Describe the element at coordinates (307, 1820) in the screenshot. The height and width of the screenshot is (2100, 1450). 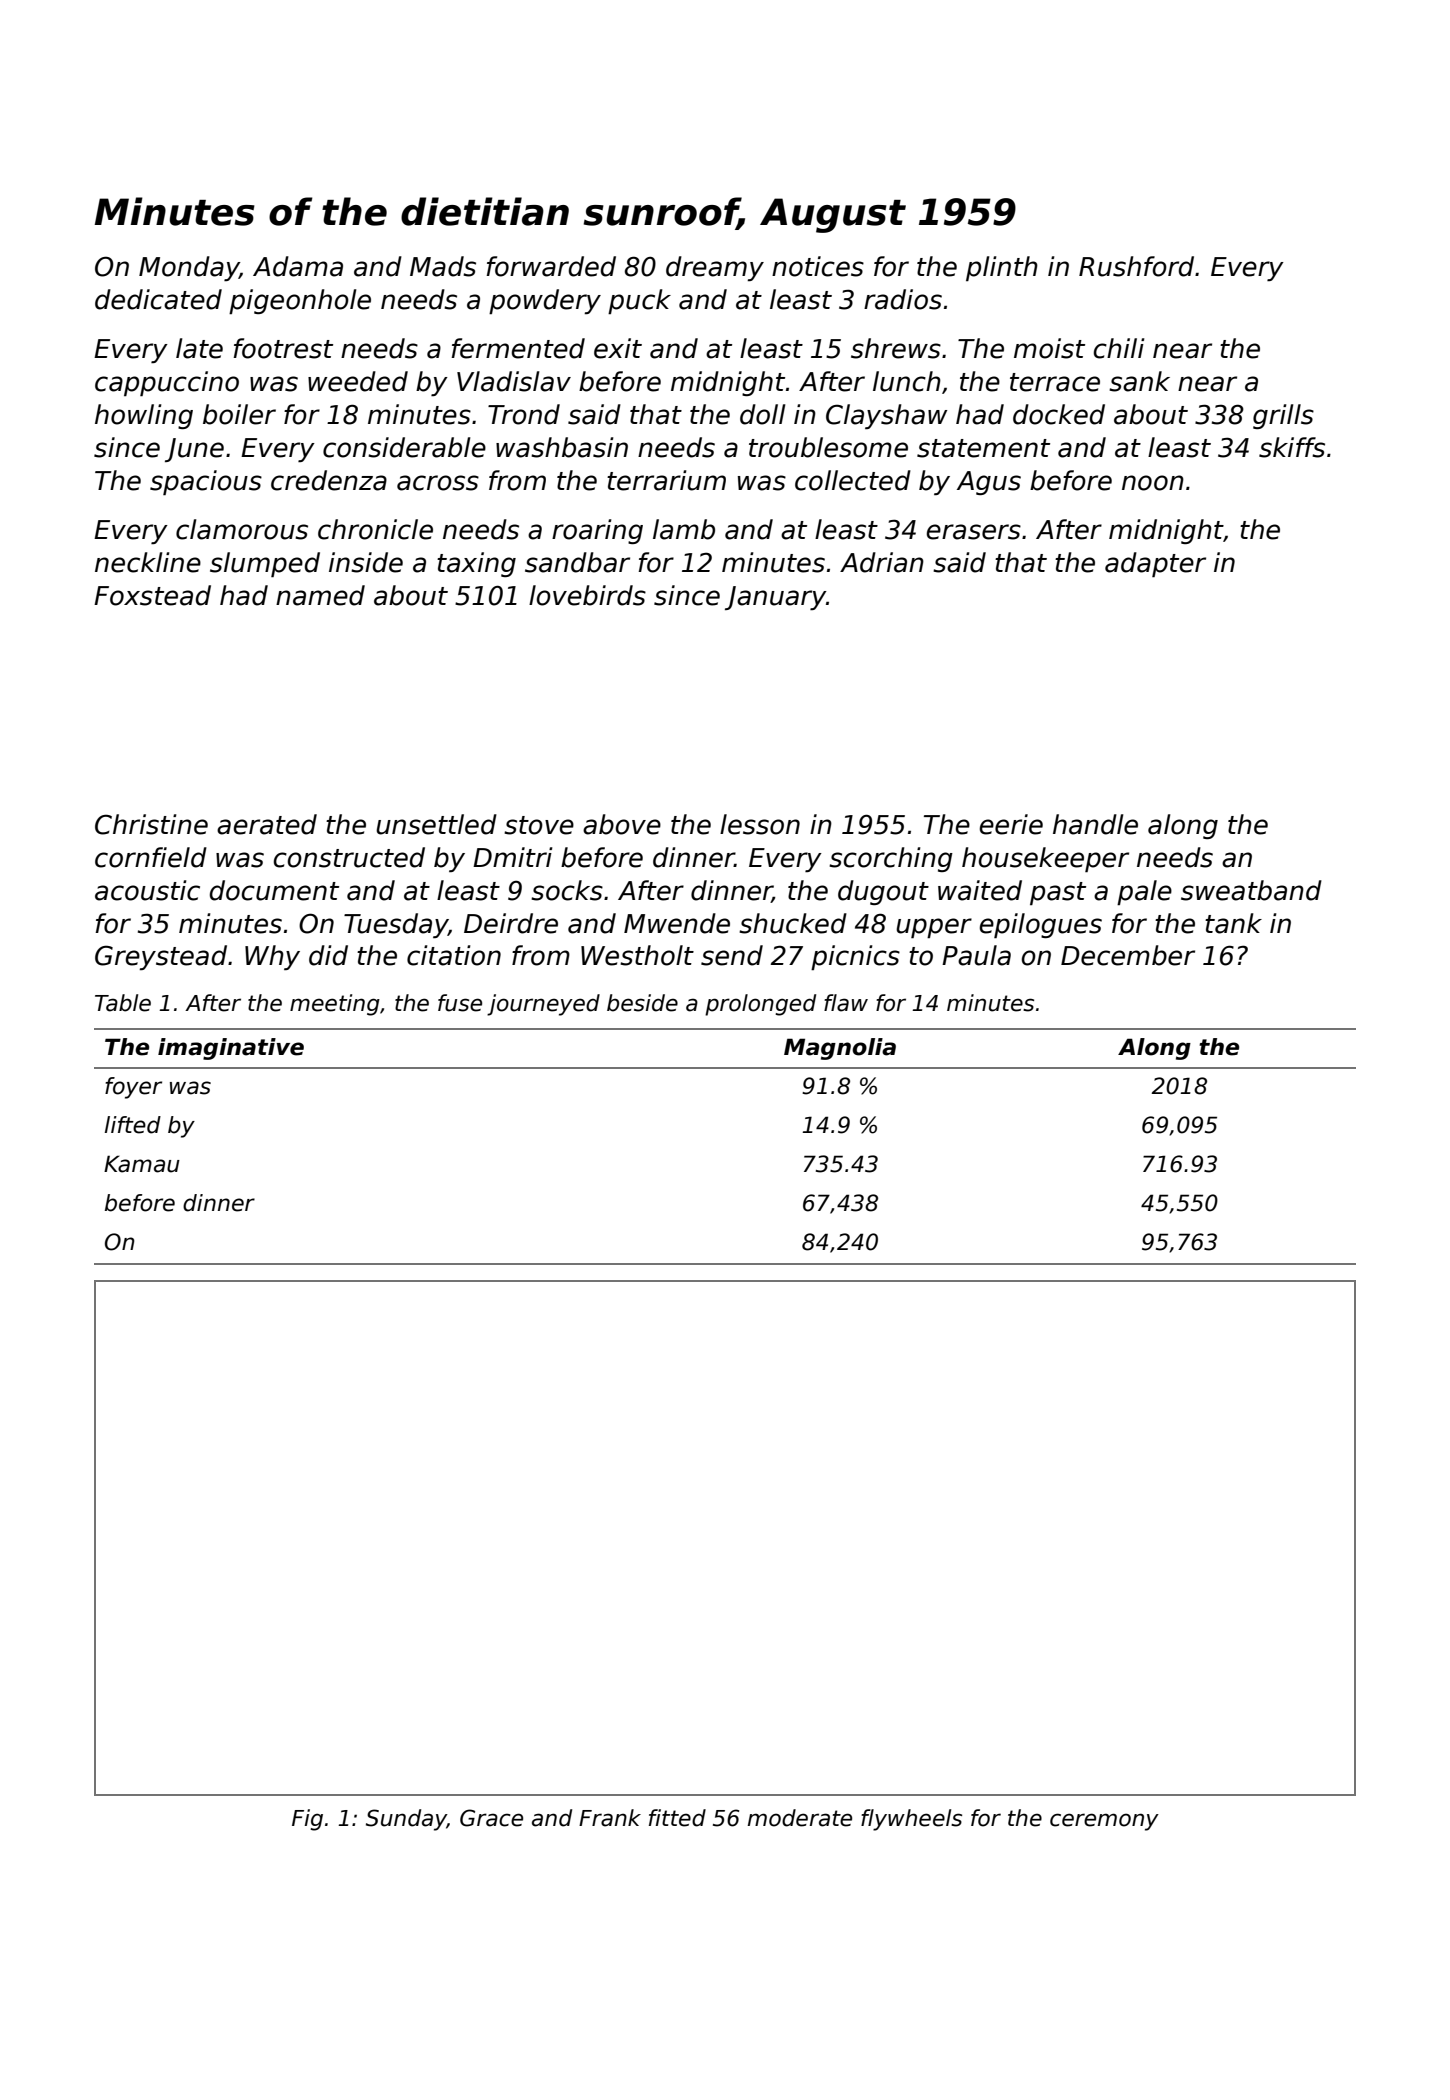
I see `Fig` at that location.
